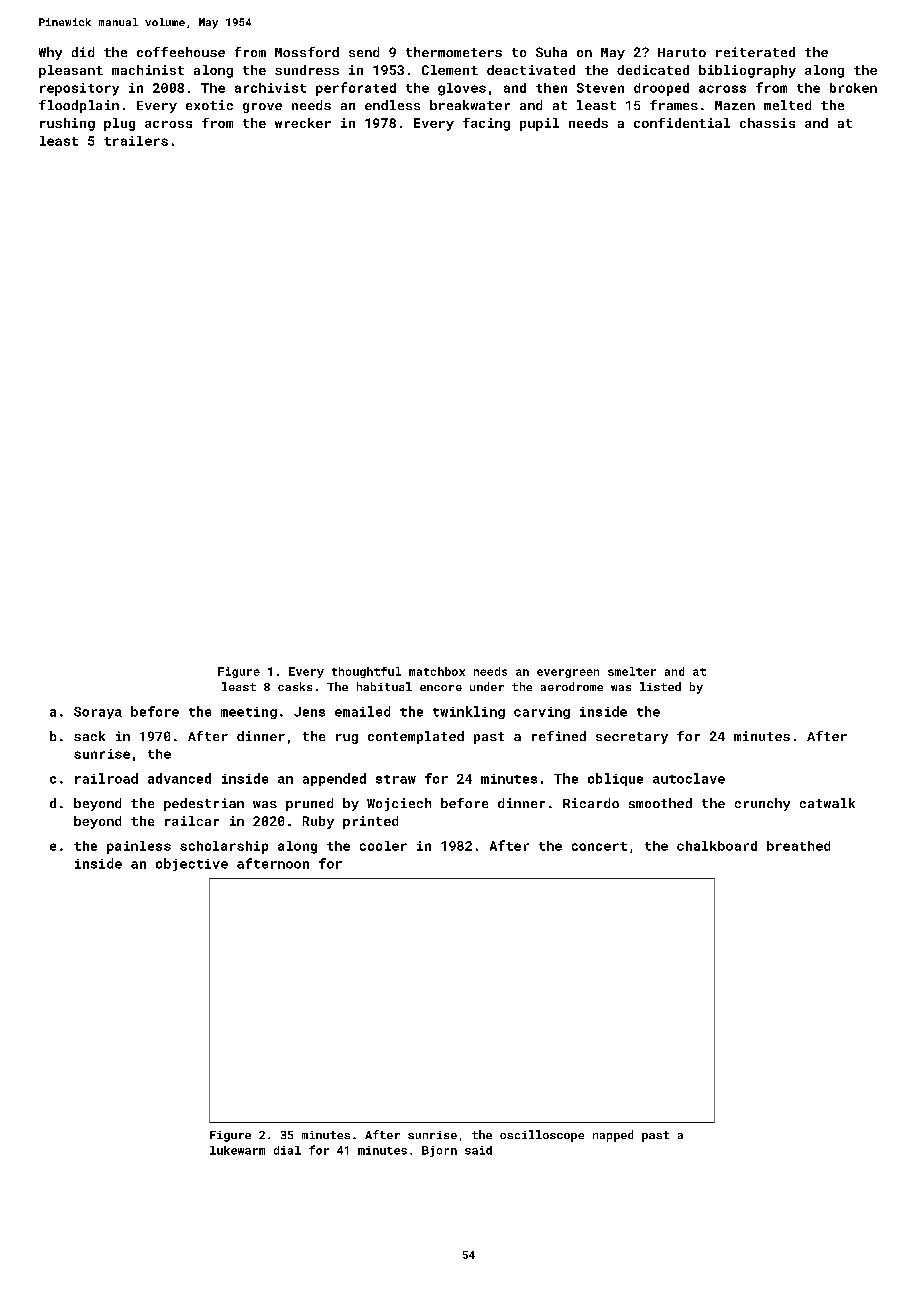  What do you see at coordinates (416, 737) in the screenshot?
I see `contemplated` at bounding box center [416, 737].
